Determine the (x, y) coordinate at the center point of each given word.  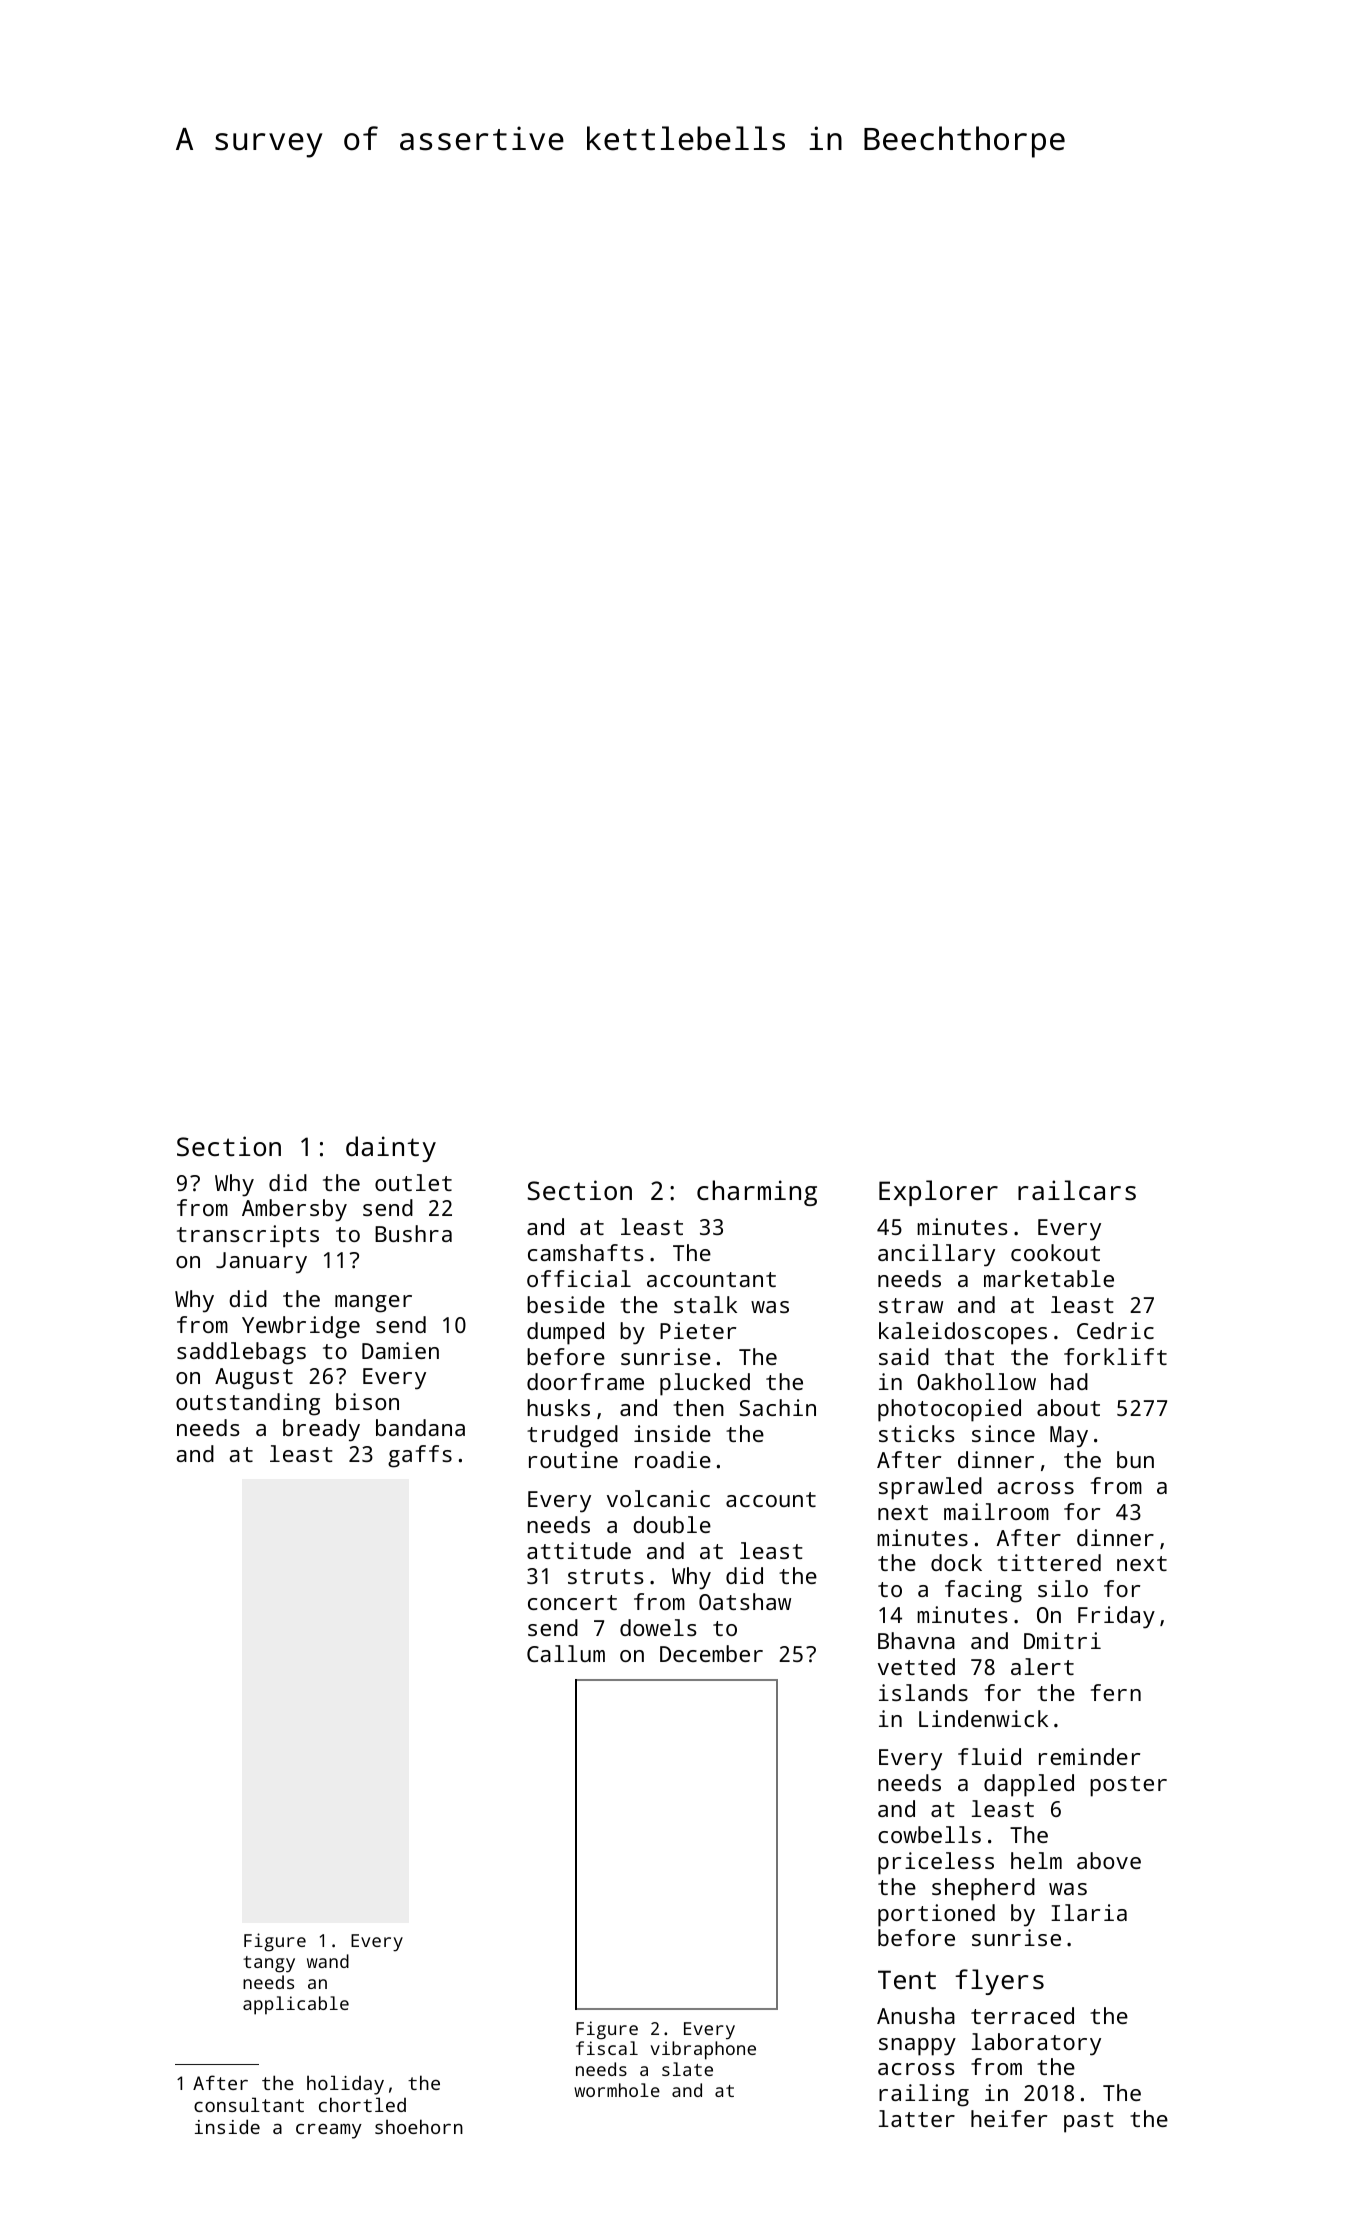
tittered (1049, 1562)
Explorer (938, 1193)
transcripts (248, 1236)
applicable (296, 2005)
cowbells (929, 1834)
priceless (936, 1863)
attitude (579, 1550)
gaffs (420, 1456)
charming (757, 1193)
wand (328, 1961)
